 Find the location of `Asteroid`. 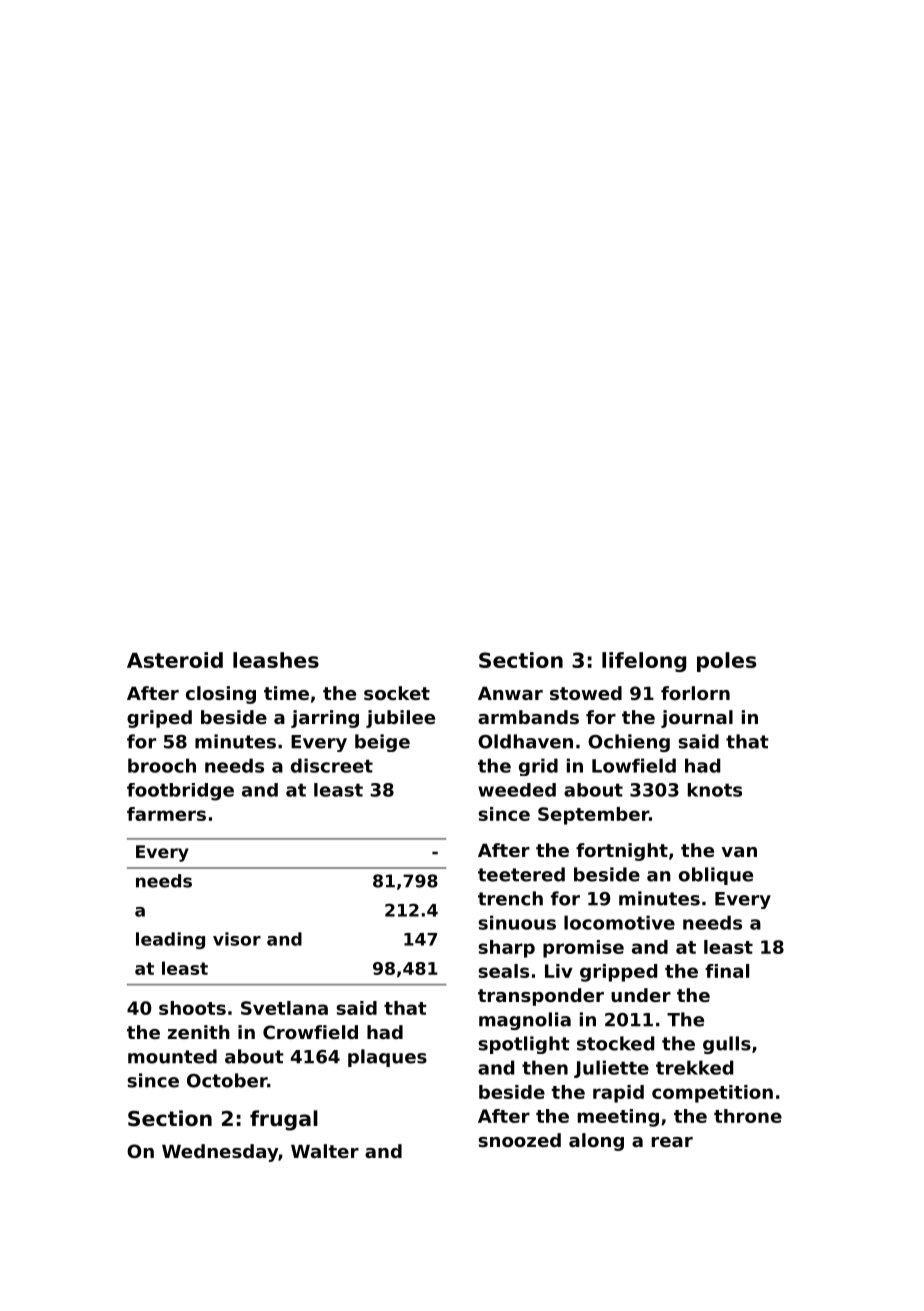

Asteroid is located at coordinates (175, 660).
